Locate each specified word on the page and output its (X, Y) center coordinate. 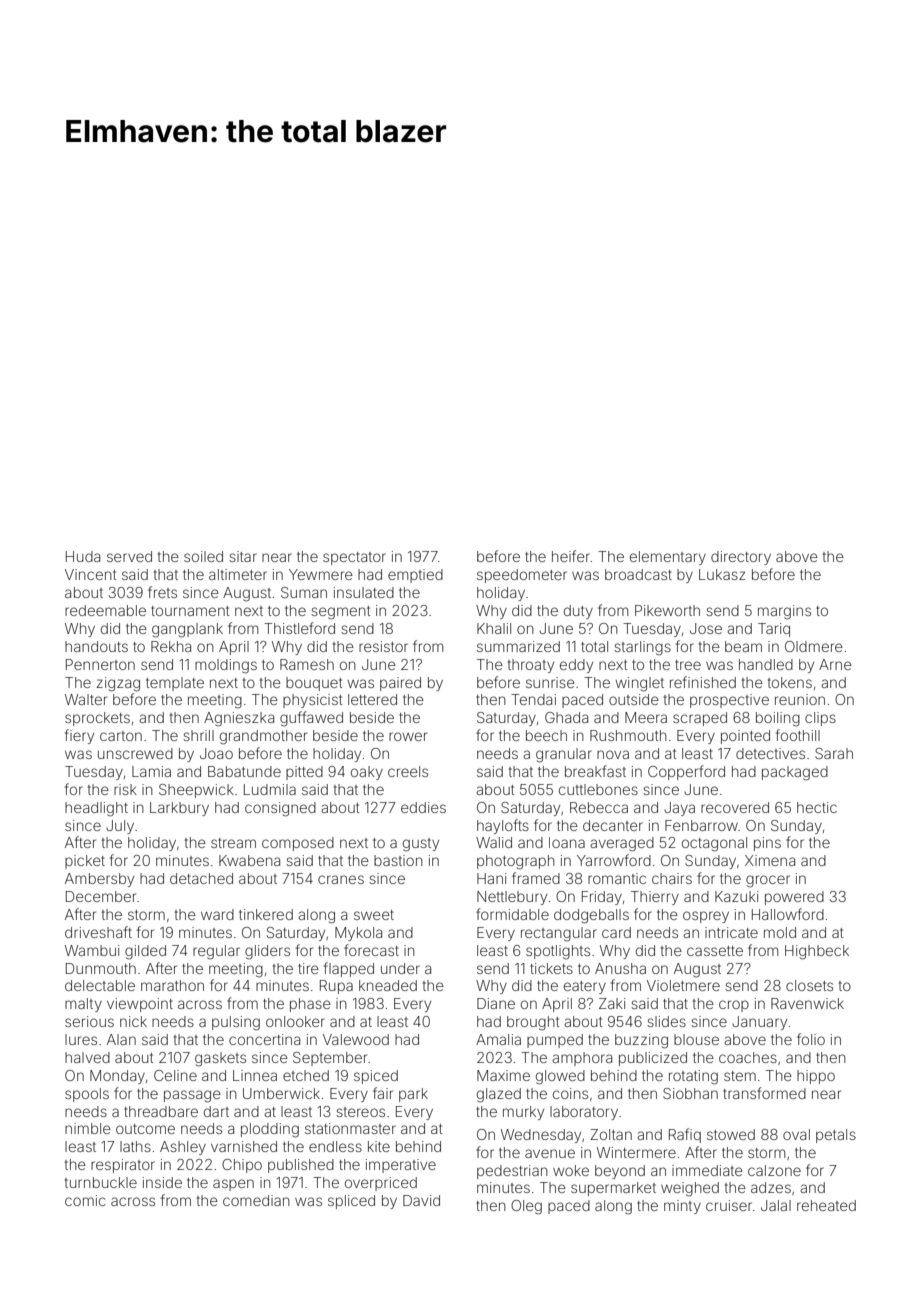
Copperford (686, 772)
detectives (770, 753)
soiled (203, 556)
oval (796, 1134)
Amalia (498, 1039)
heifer (571, 556)
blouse (696, 1039)
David (421, 1200)
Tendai (533, 699)
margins (784, 612)
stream (233, 843)
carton (121, 736)
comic (85, 1200)
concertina (264, 1039)
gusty (421, 845)
